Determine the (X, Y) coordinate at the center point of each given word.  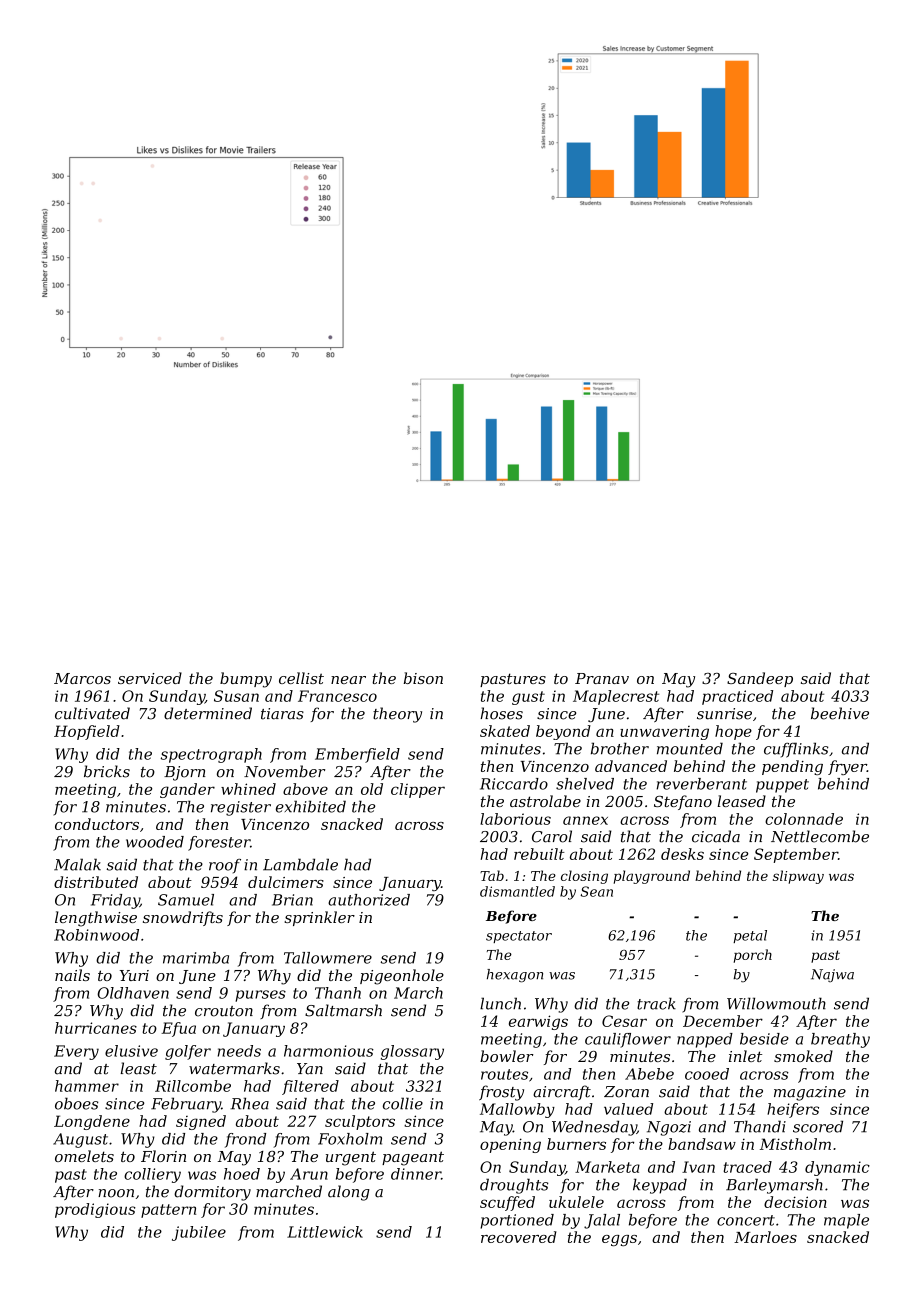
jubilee (199, 1233)
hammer (87, 1086)
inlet (745, 1056)
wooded (155, 842)
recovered (518, 1237)
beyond (563, 732)
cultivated (92, 713)
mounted (690, 748)
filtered (310, 1087)
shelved (585, 784)
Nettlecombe (820, 836)
